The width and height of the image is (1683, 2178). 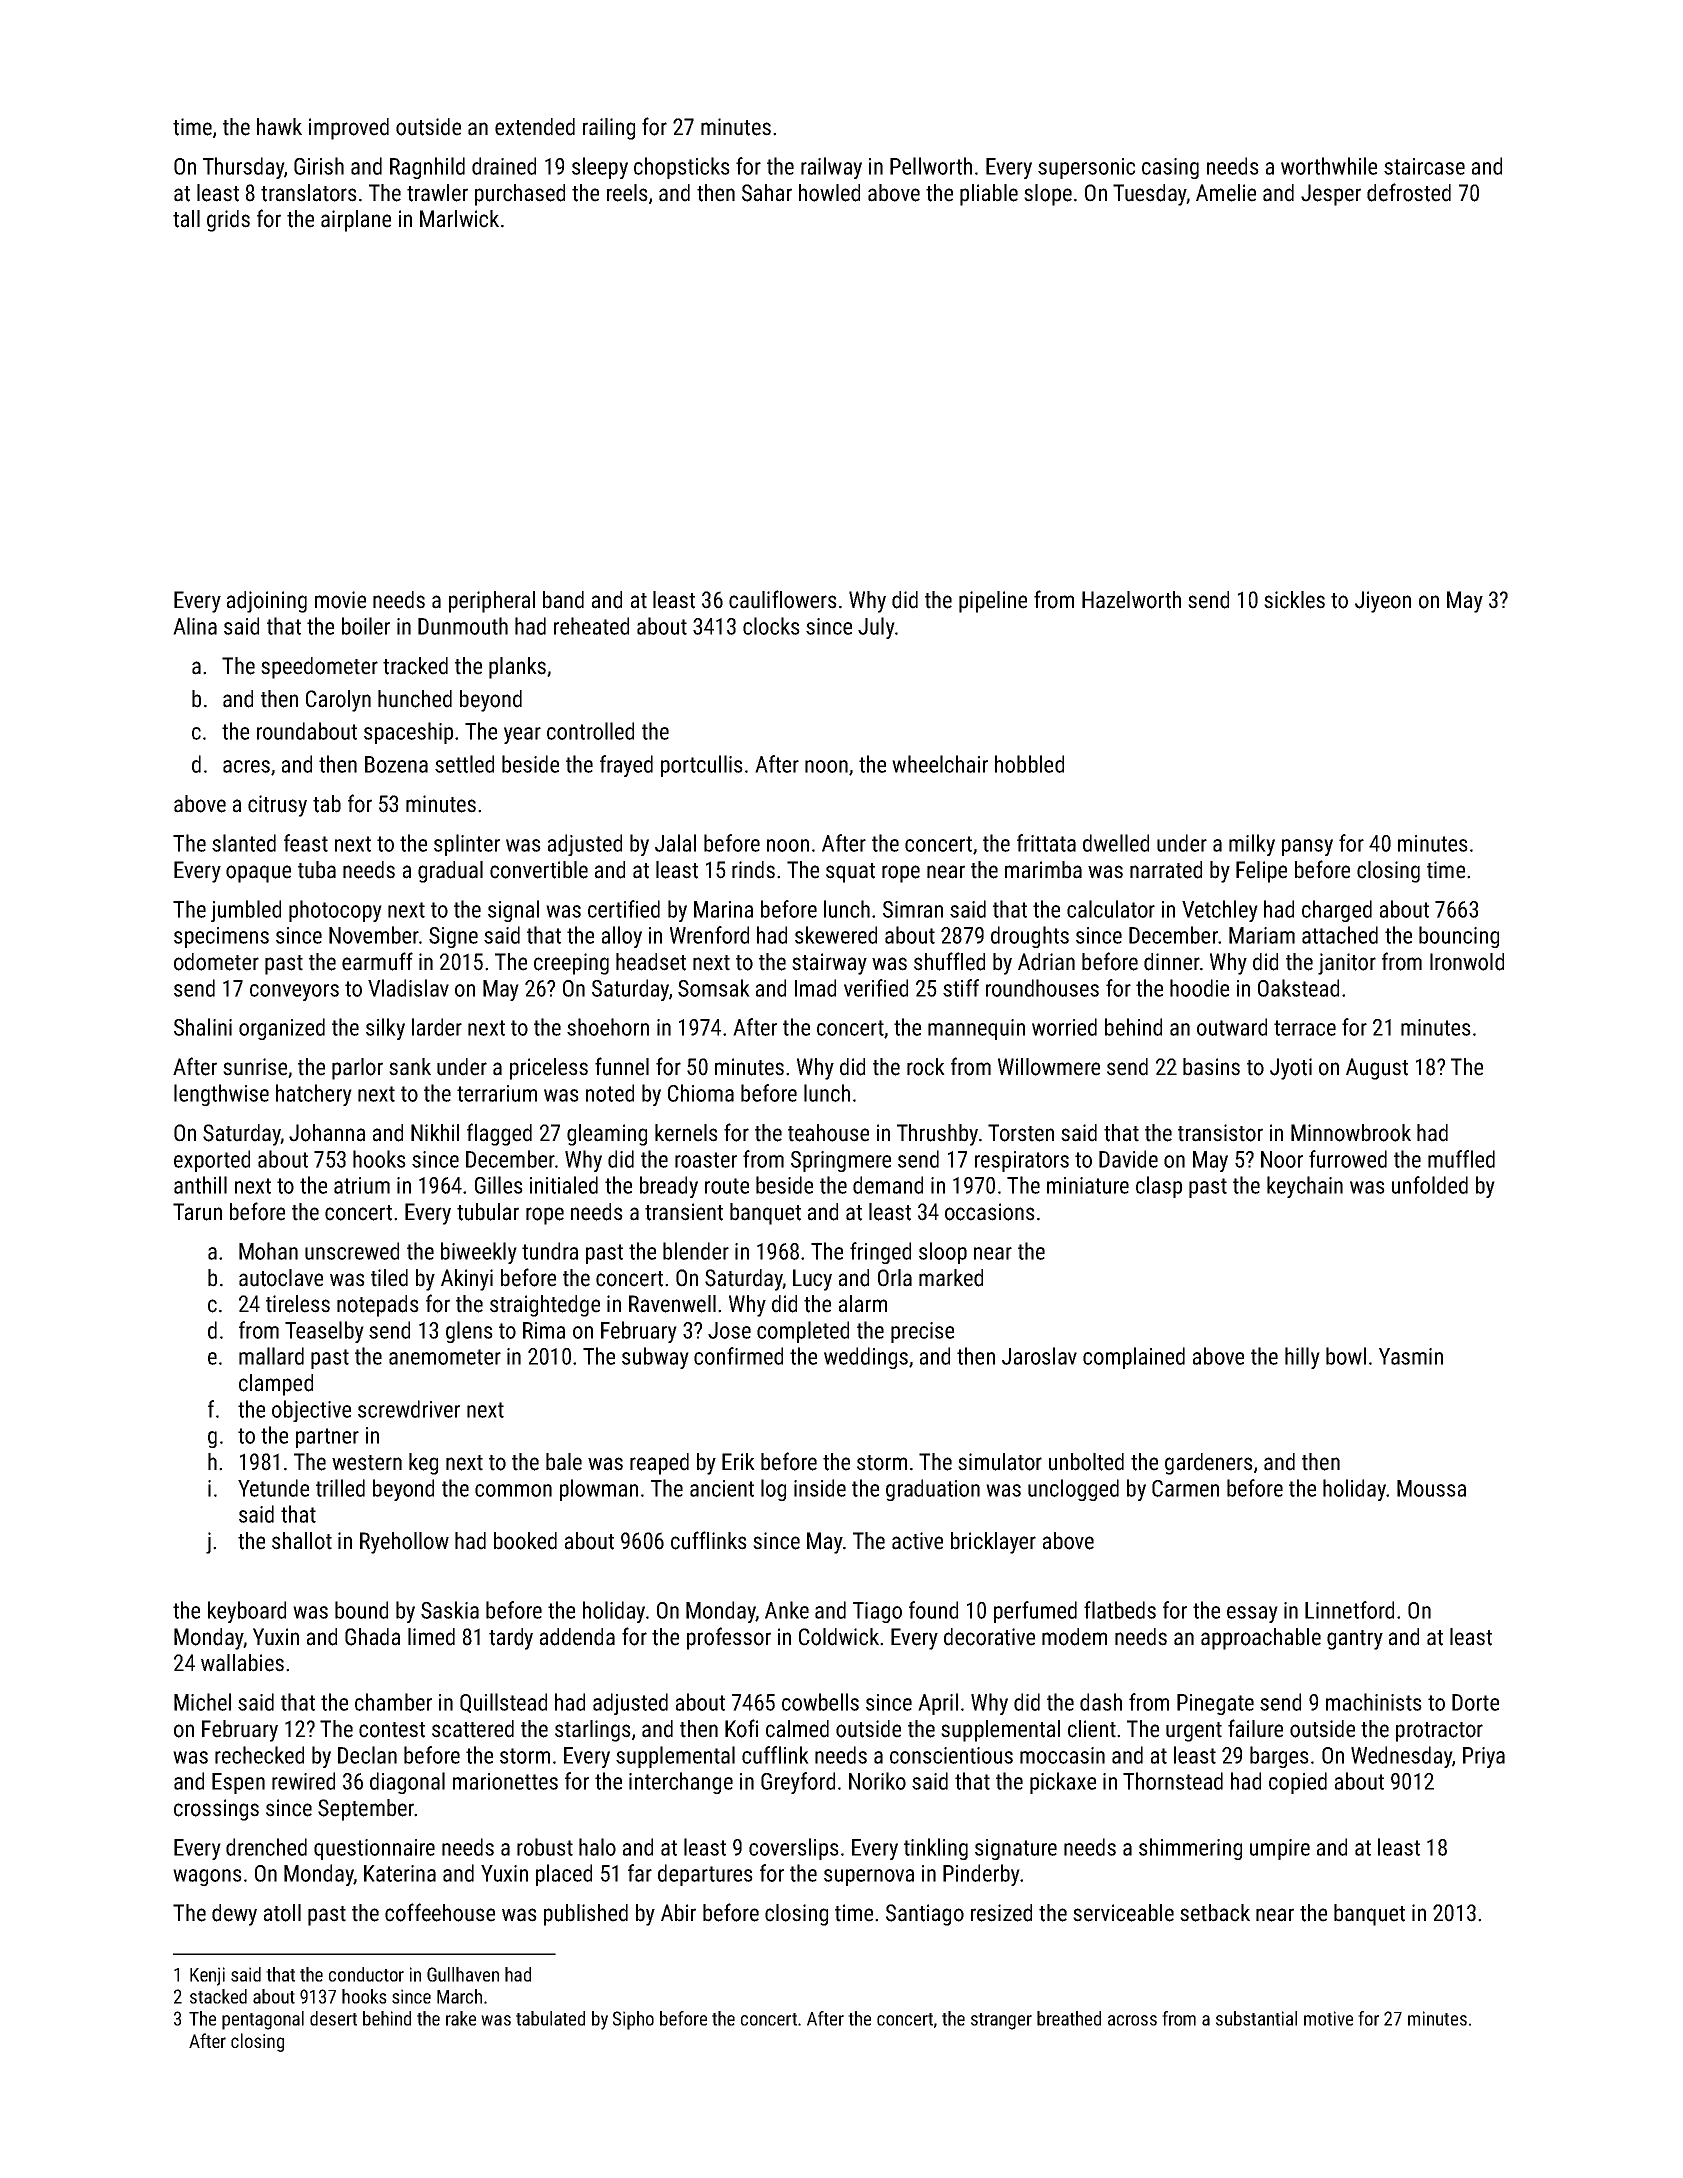 I want to click on Sahar, so click(x=767, y=193).
